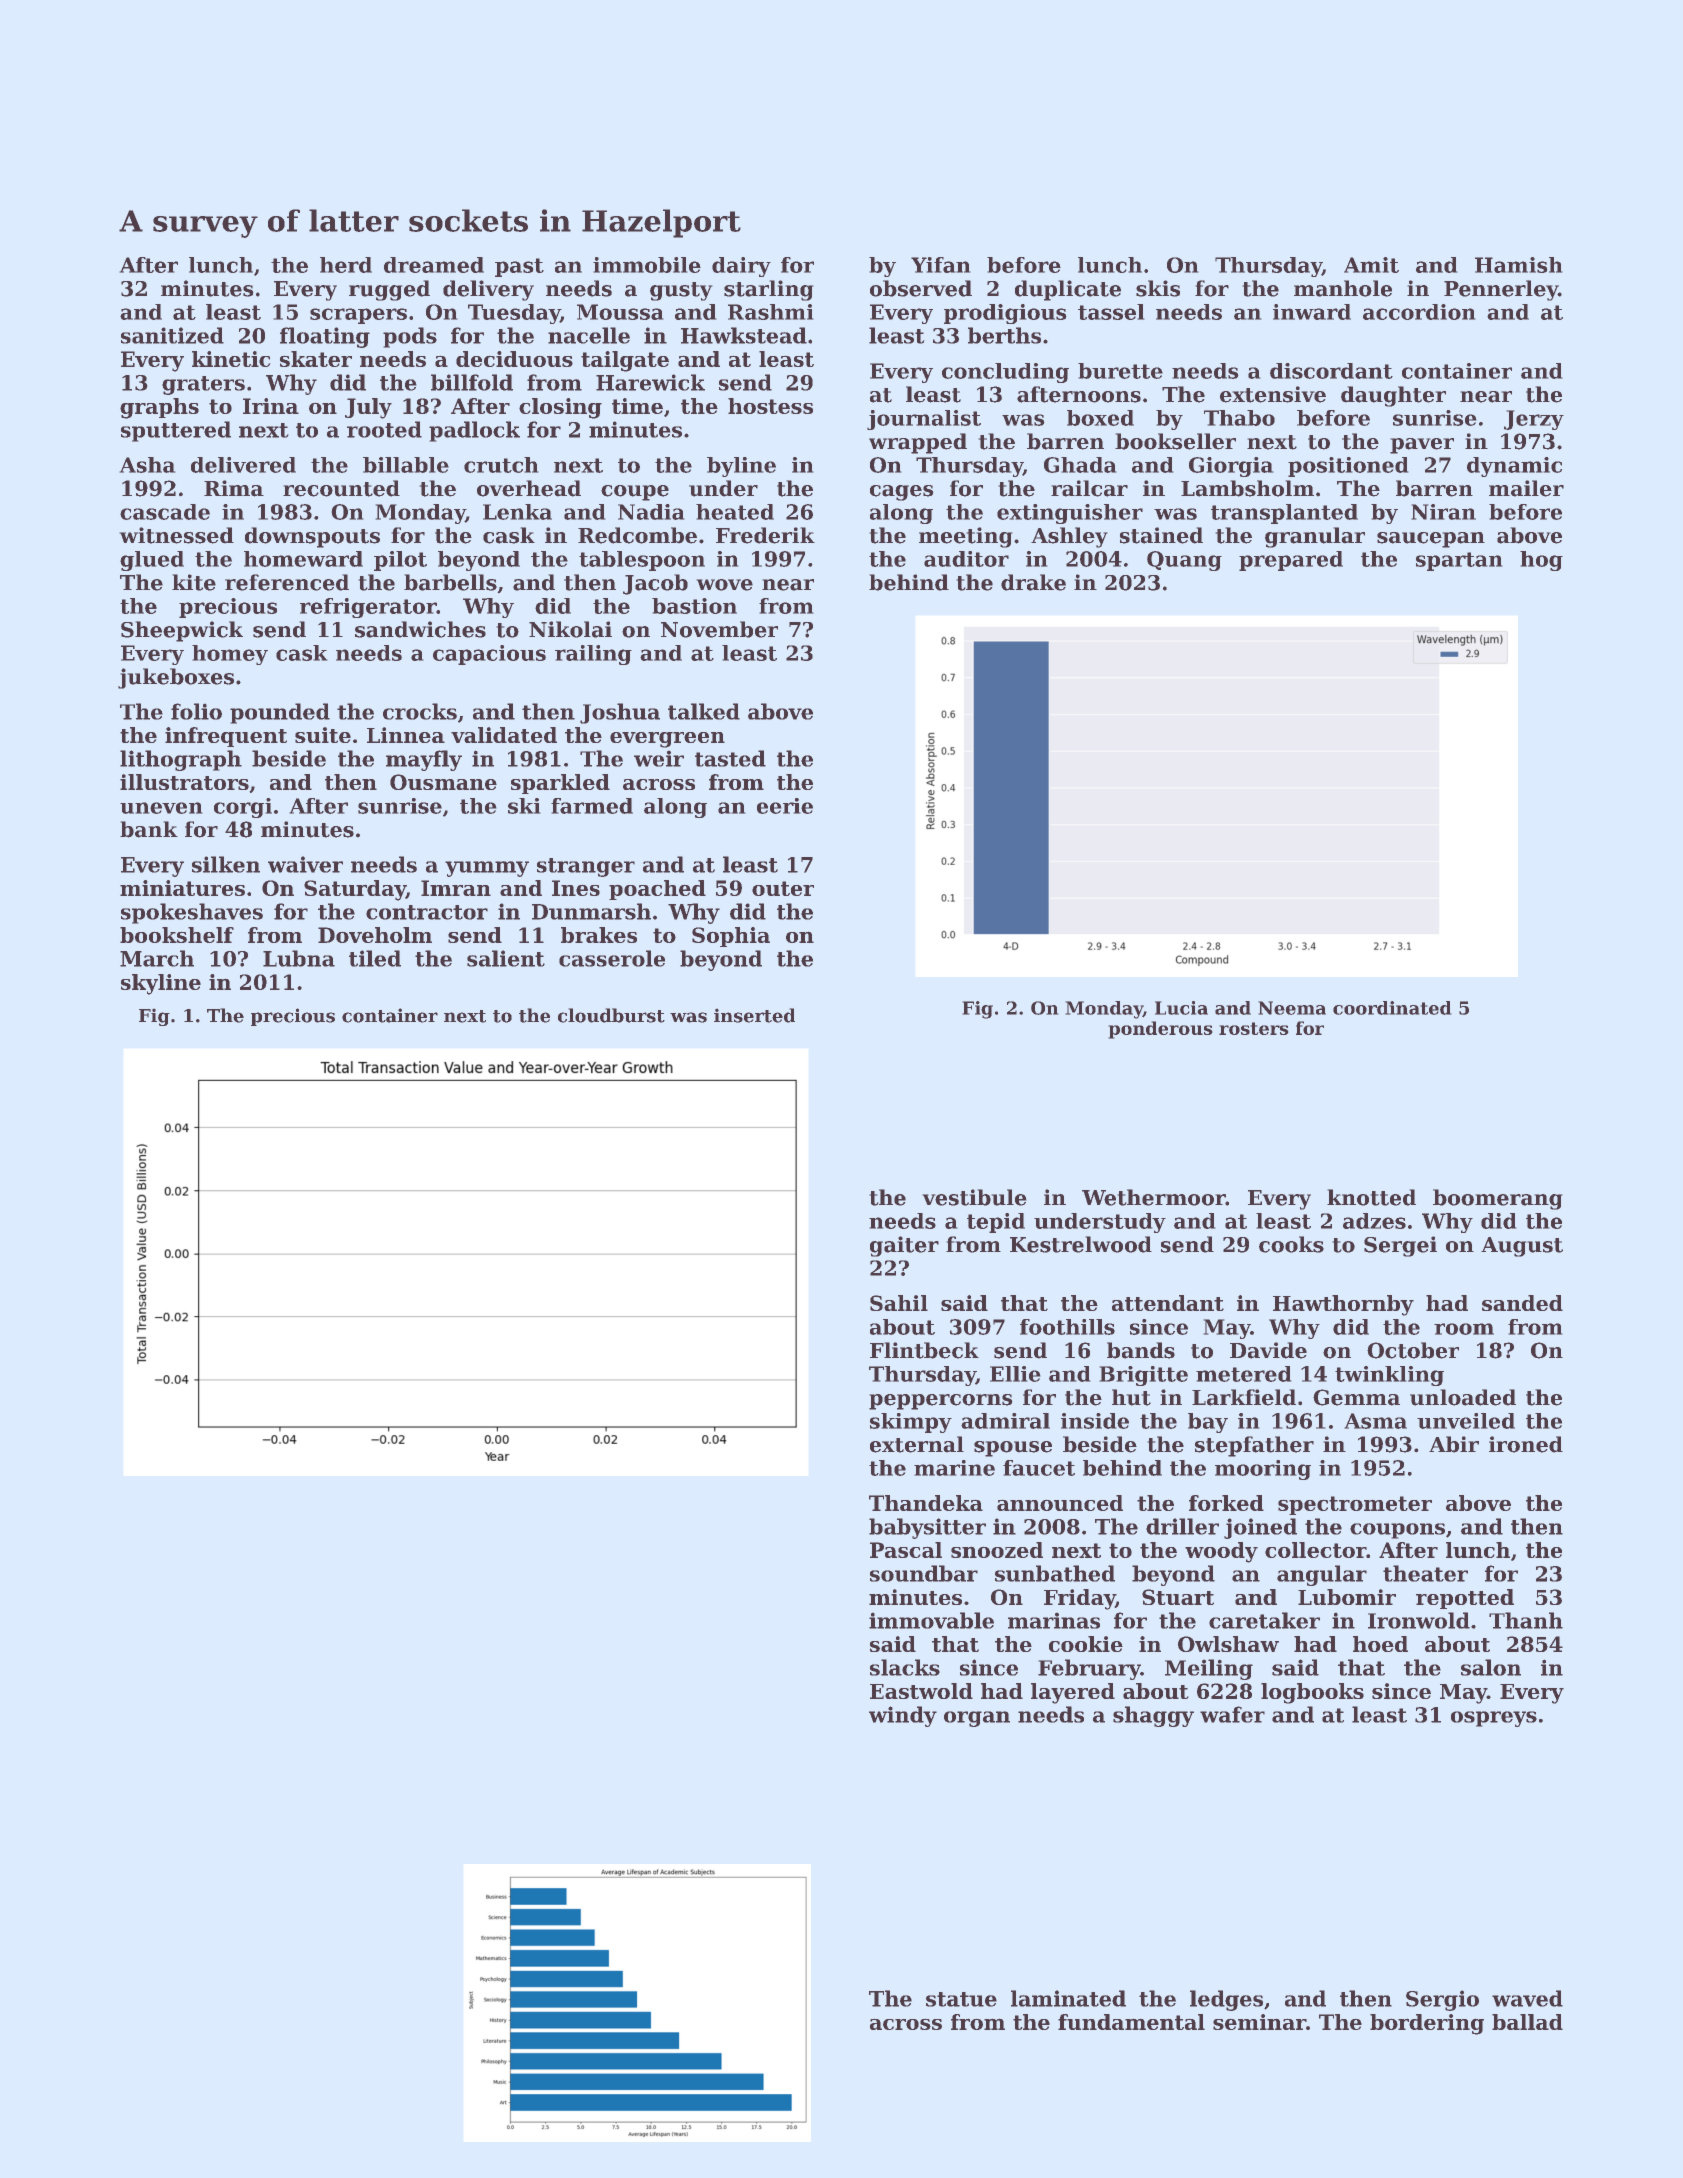 The image size is (1683, 2178). Describe the element at coordinates (1392, 1008) in the screenshot. I see `coordinated` at that location.
